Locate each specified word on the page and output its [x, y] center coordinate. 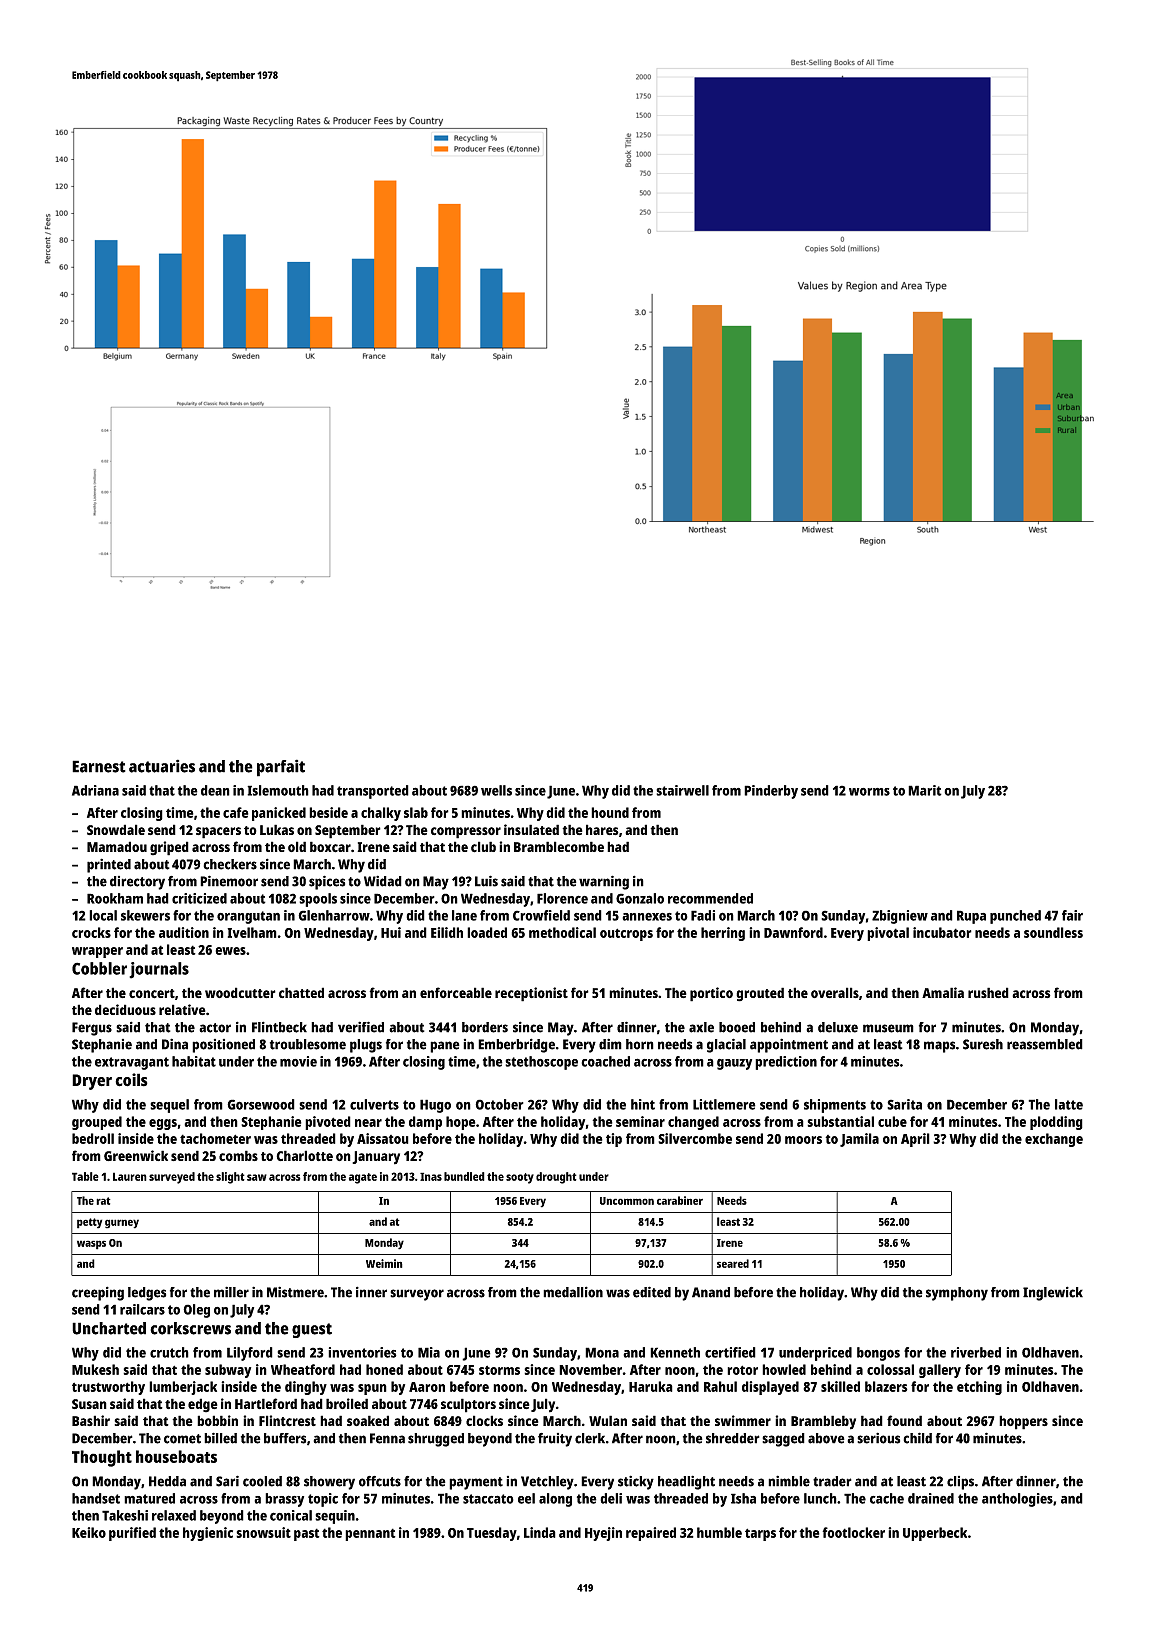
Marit [925, 790]
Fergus [92, 1029]
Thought [102, 1458]
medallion [573, 1292]
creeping [98, 1293]
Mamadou [117, 846]
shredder [733, 1438]
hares [602, 829]
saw [257, 1177]
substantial [840, 1121]
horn [640, 1044]
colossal [890, 1369]
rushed [988, 992]
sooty [520, 1178]
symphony [957, 1294]
